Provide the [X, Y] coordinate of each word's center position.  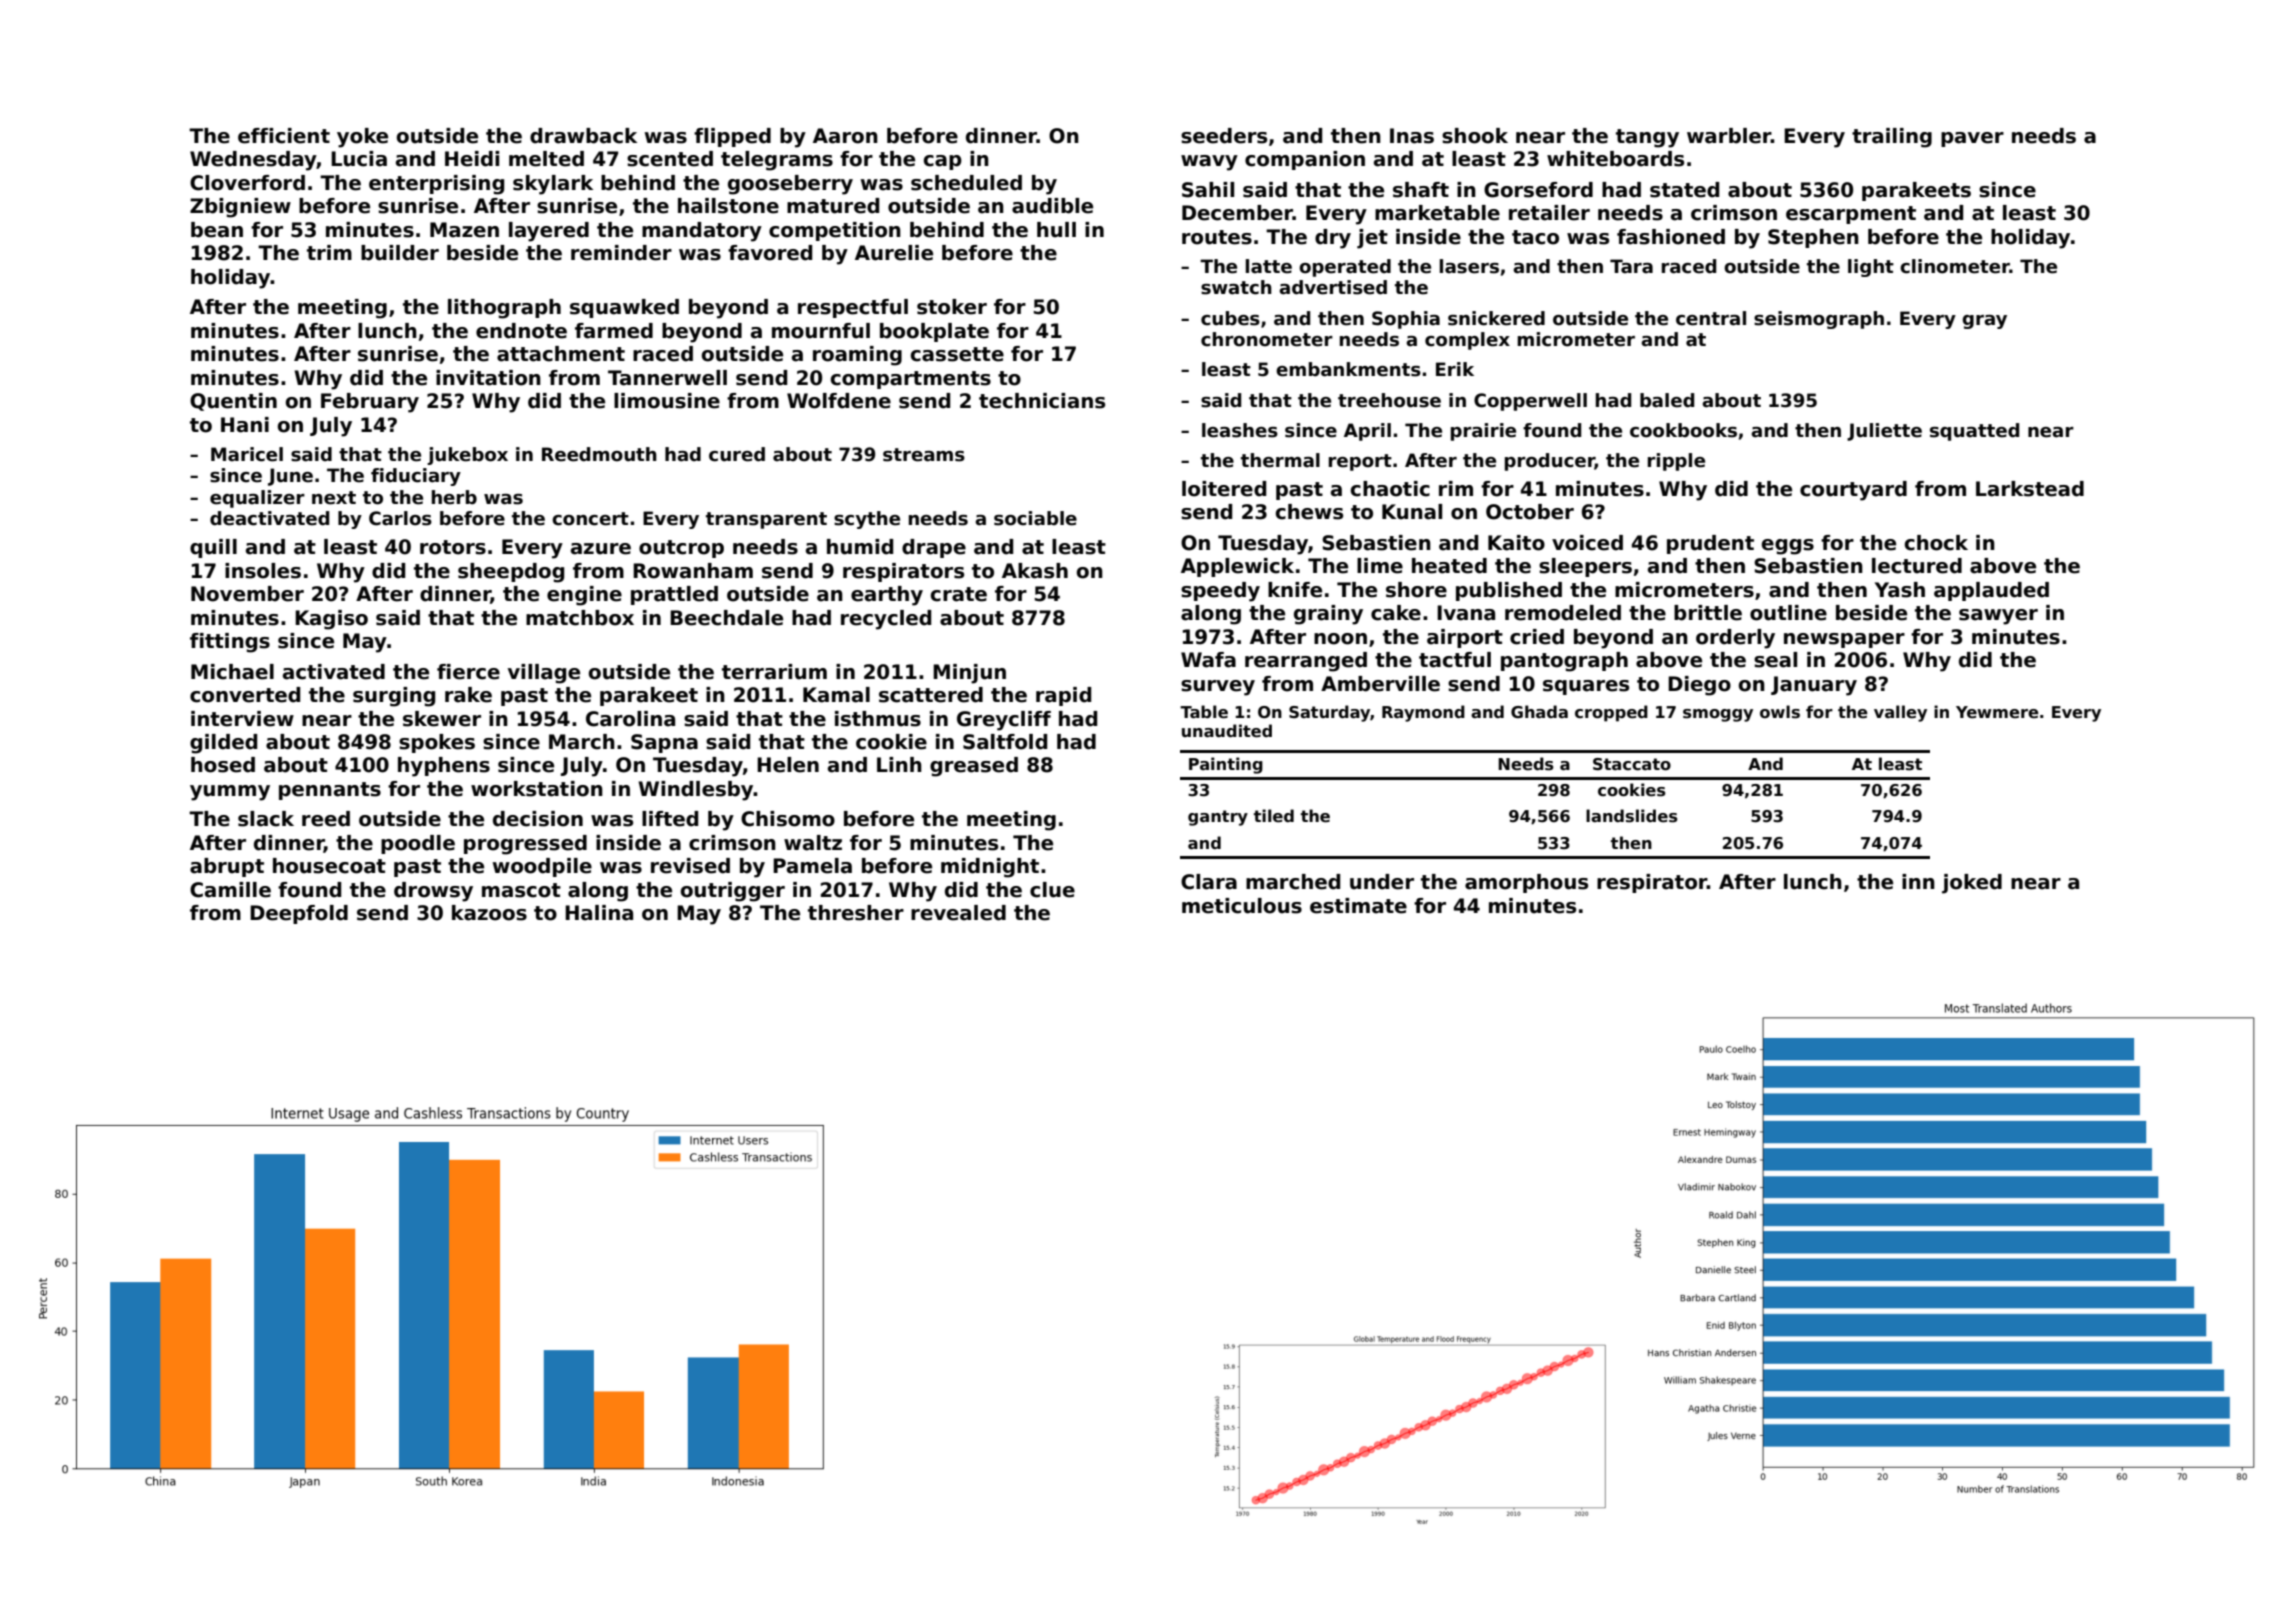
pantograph [1564, 662]
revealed [958, 913]
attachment [561, 354]
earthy [887, 596]
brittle [1708, 613]
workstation [537, 789]
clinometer [1955, 266]
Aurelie [894, 253]
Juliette [1884, 432]
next [334, 498]
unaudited [1227, 731]
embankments [1348, 369]
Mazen [464, 230]
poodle [418, 844]
